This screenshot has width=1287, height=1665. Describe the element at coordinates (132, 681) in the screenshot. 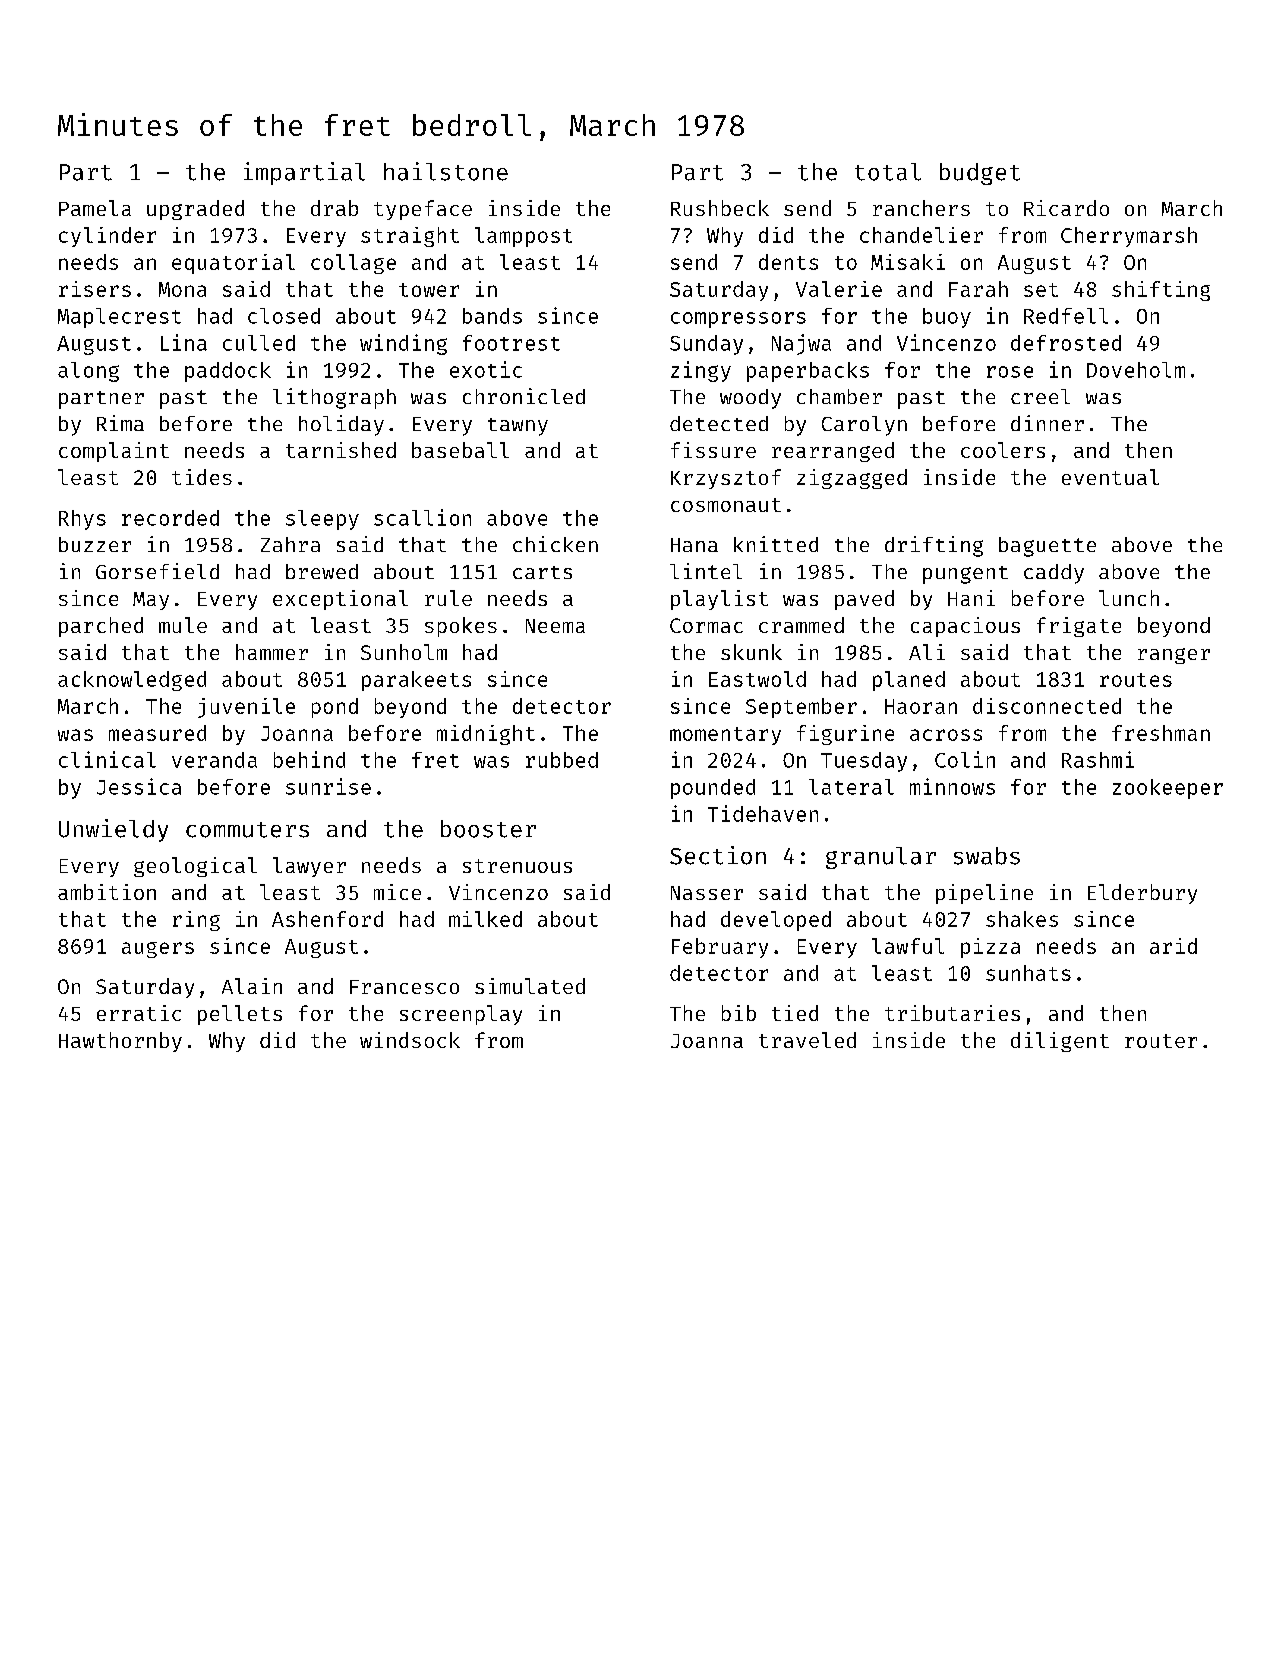

I see `acknowledged` at that location.
